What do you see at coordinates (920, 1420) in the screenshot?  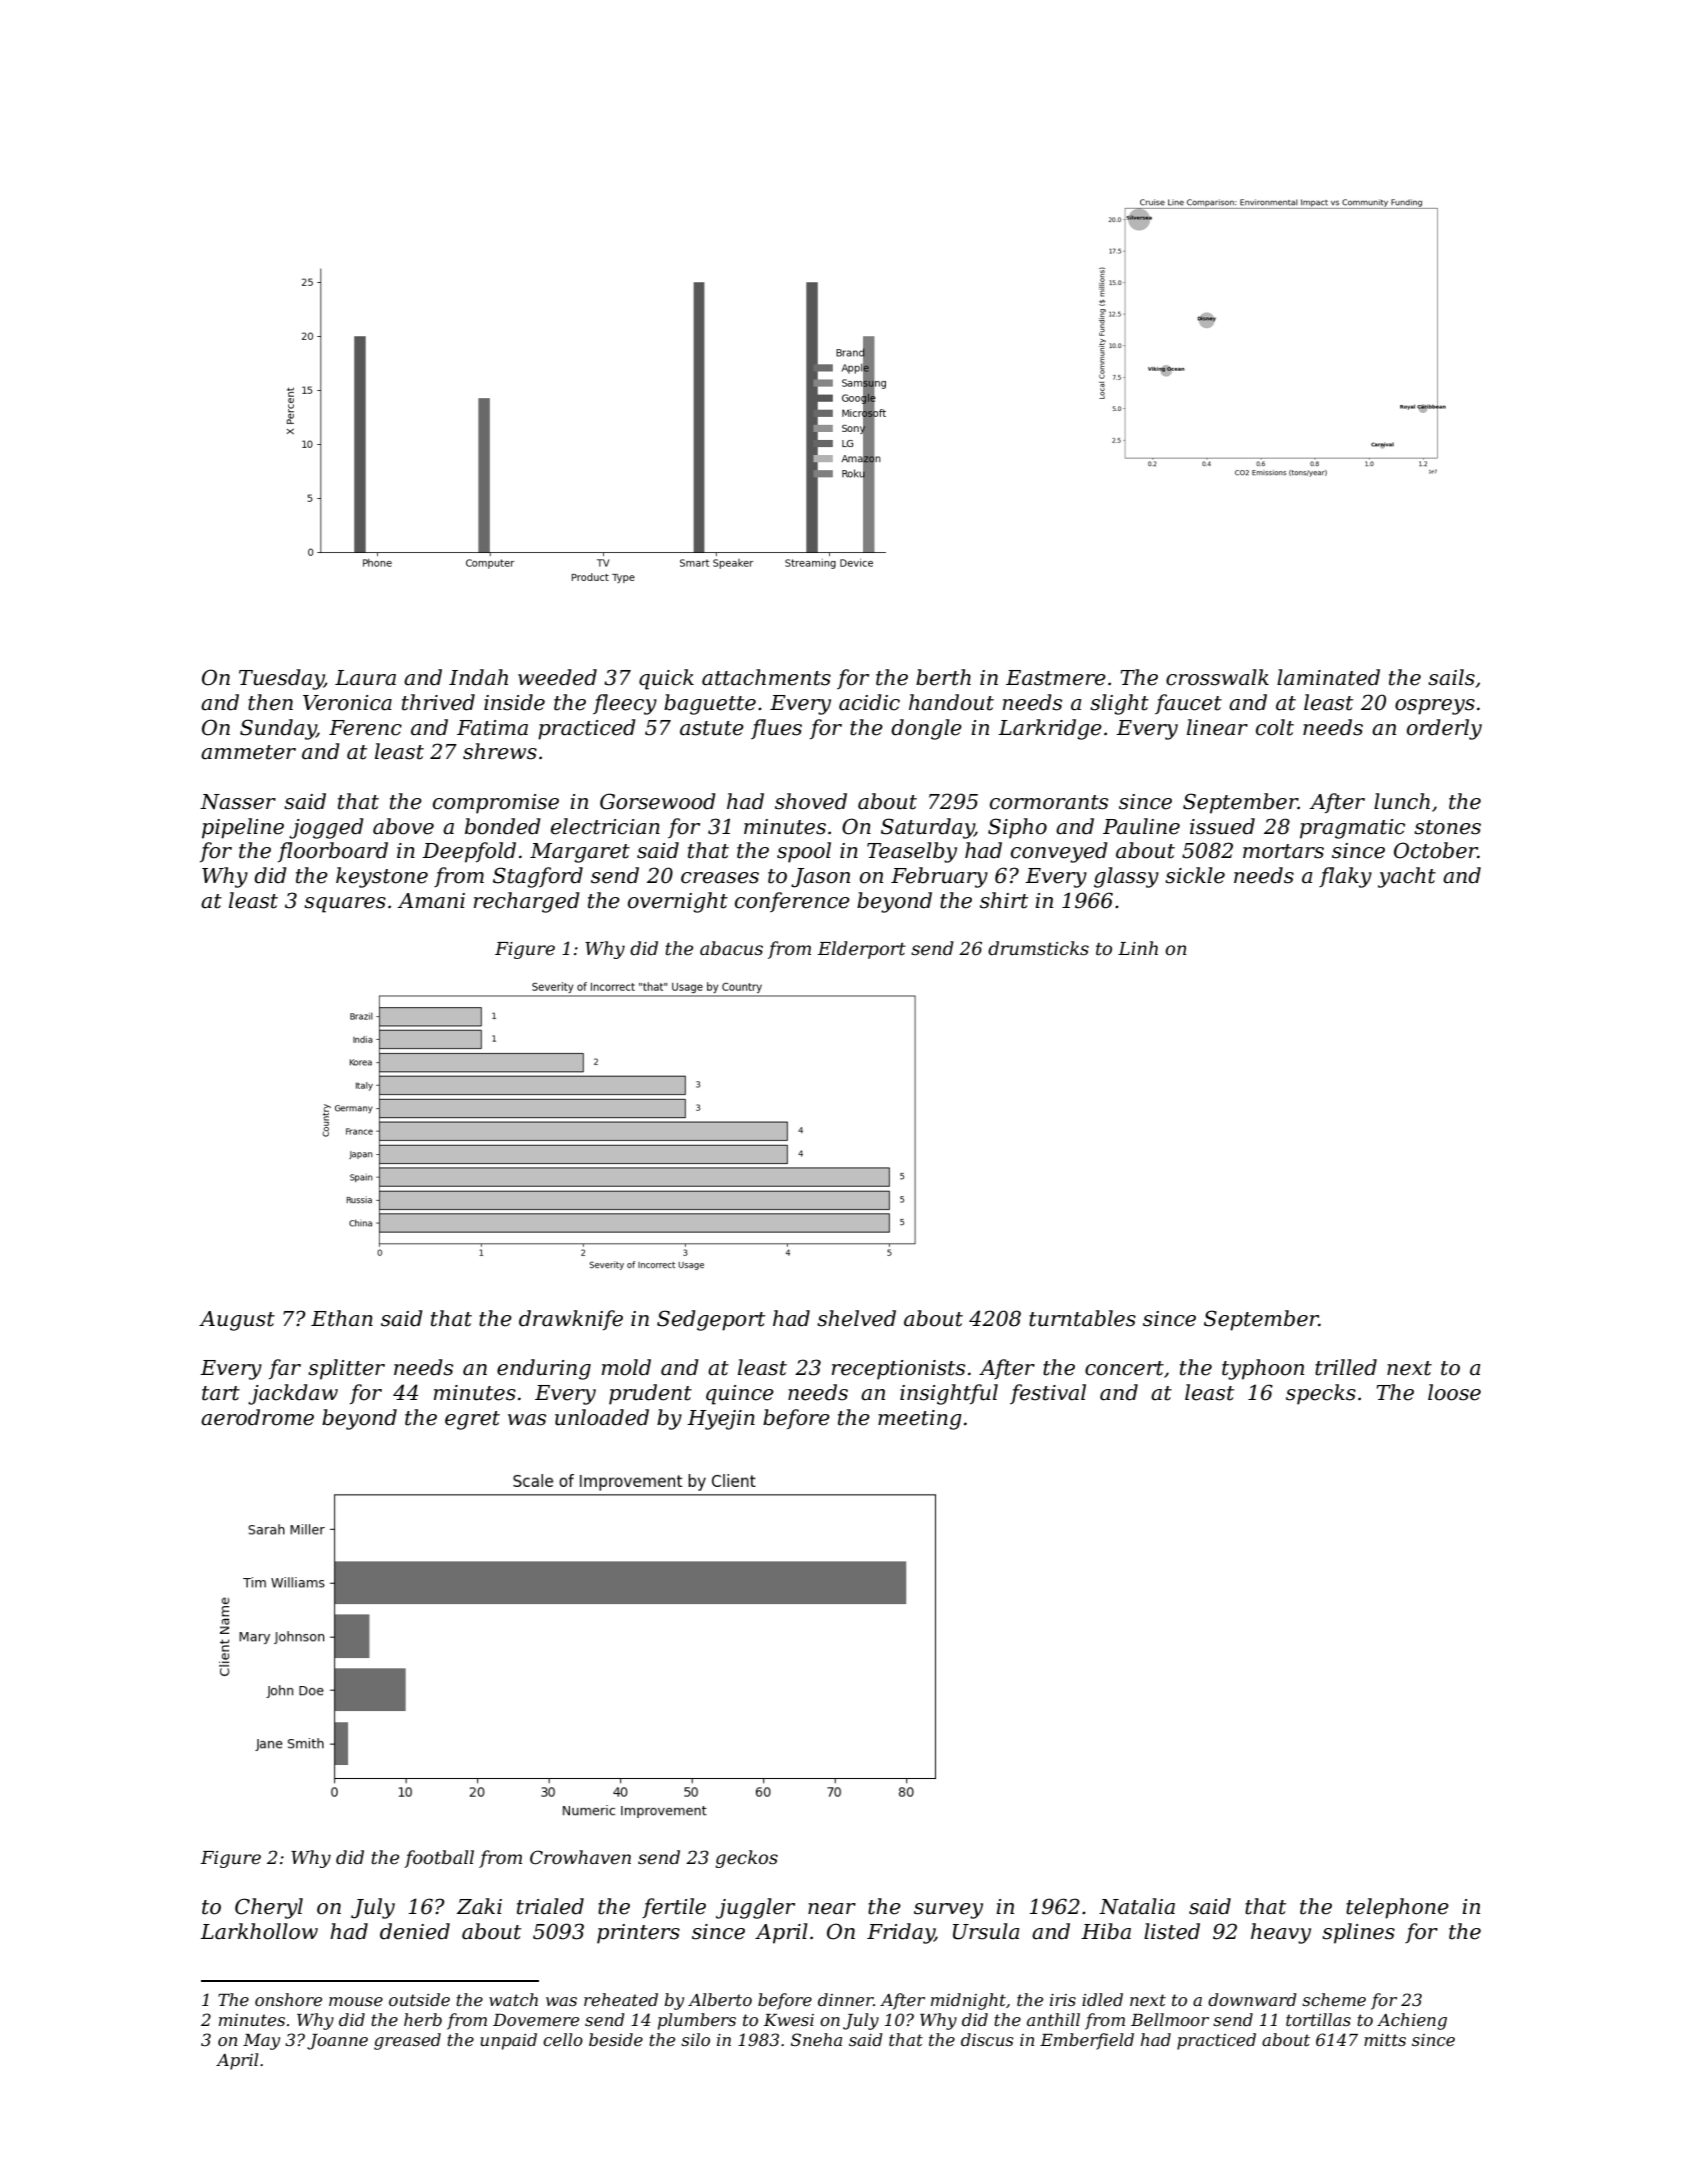 I see `meeting` at bounding box center [920, 1420].
